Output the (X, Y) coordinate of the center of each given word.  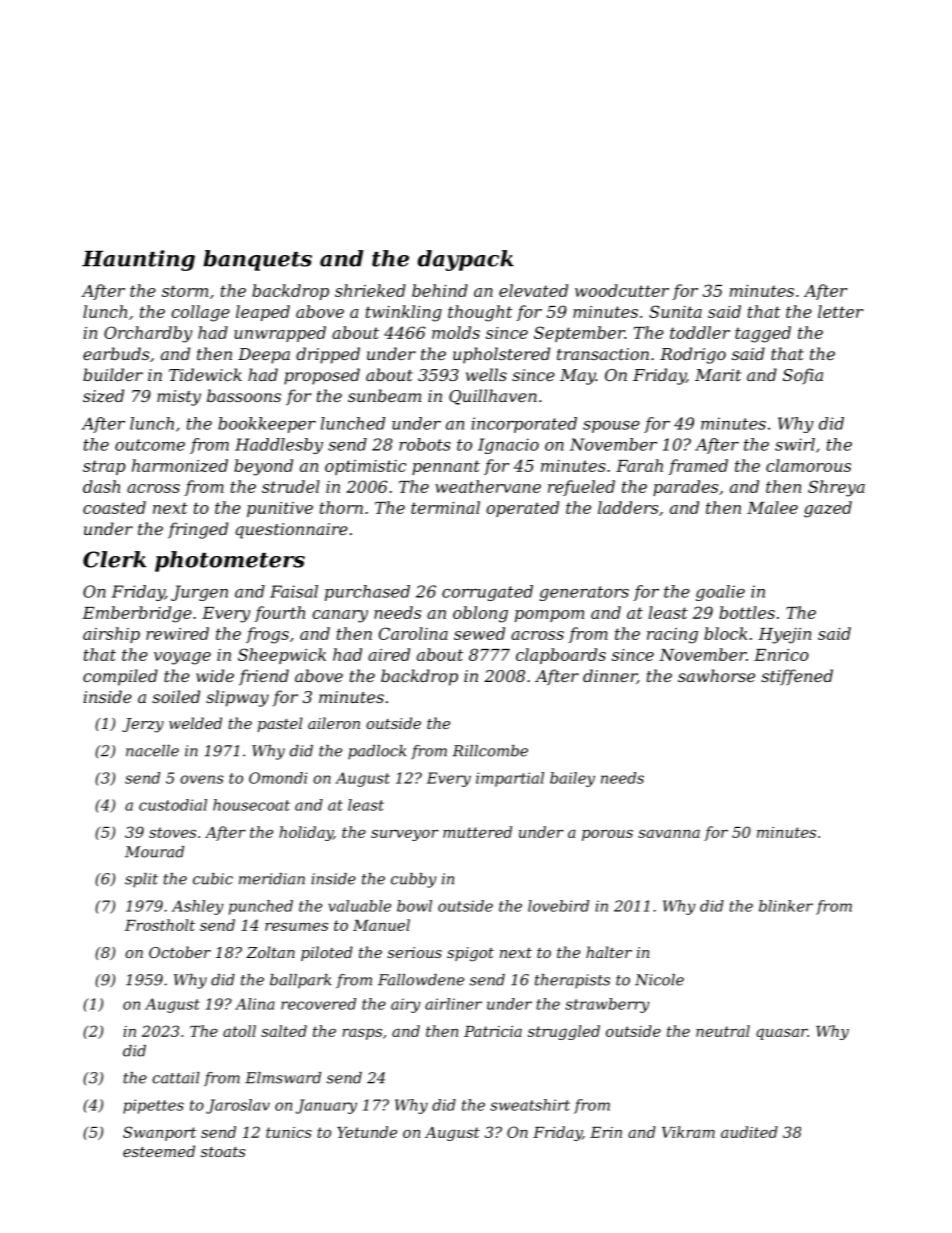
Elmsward (283, 1078)
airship (111, 635)
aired (389, 654)
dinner (610, 676)
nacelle (152, 751)
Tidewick (205, 374)
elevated (533, 290)
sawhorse (716, 675)
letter (840, 311)
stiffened (797, 677)
